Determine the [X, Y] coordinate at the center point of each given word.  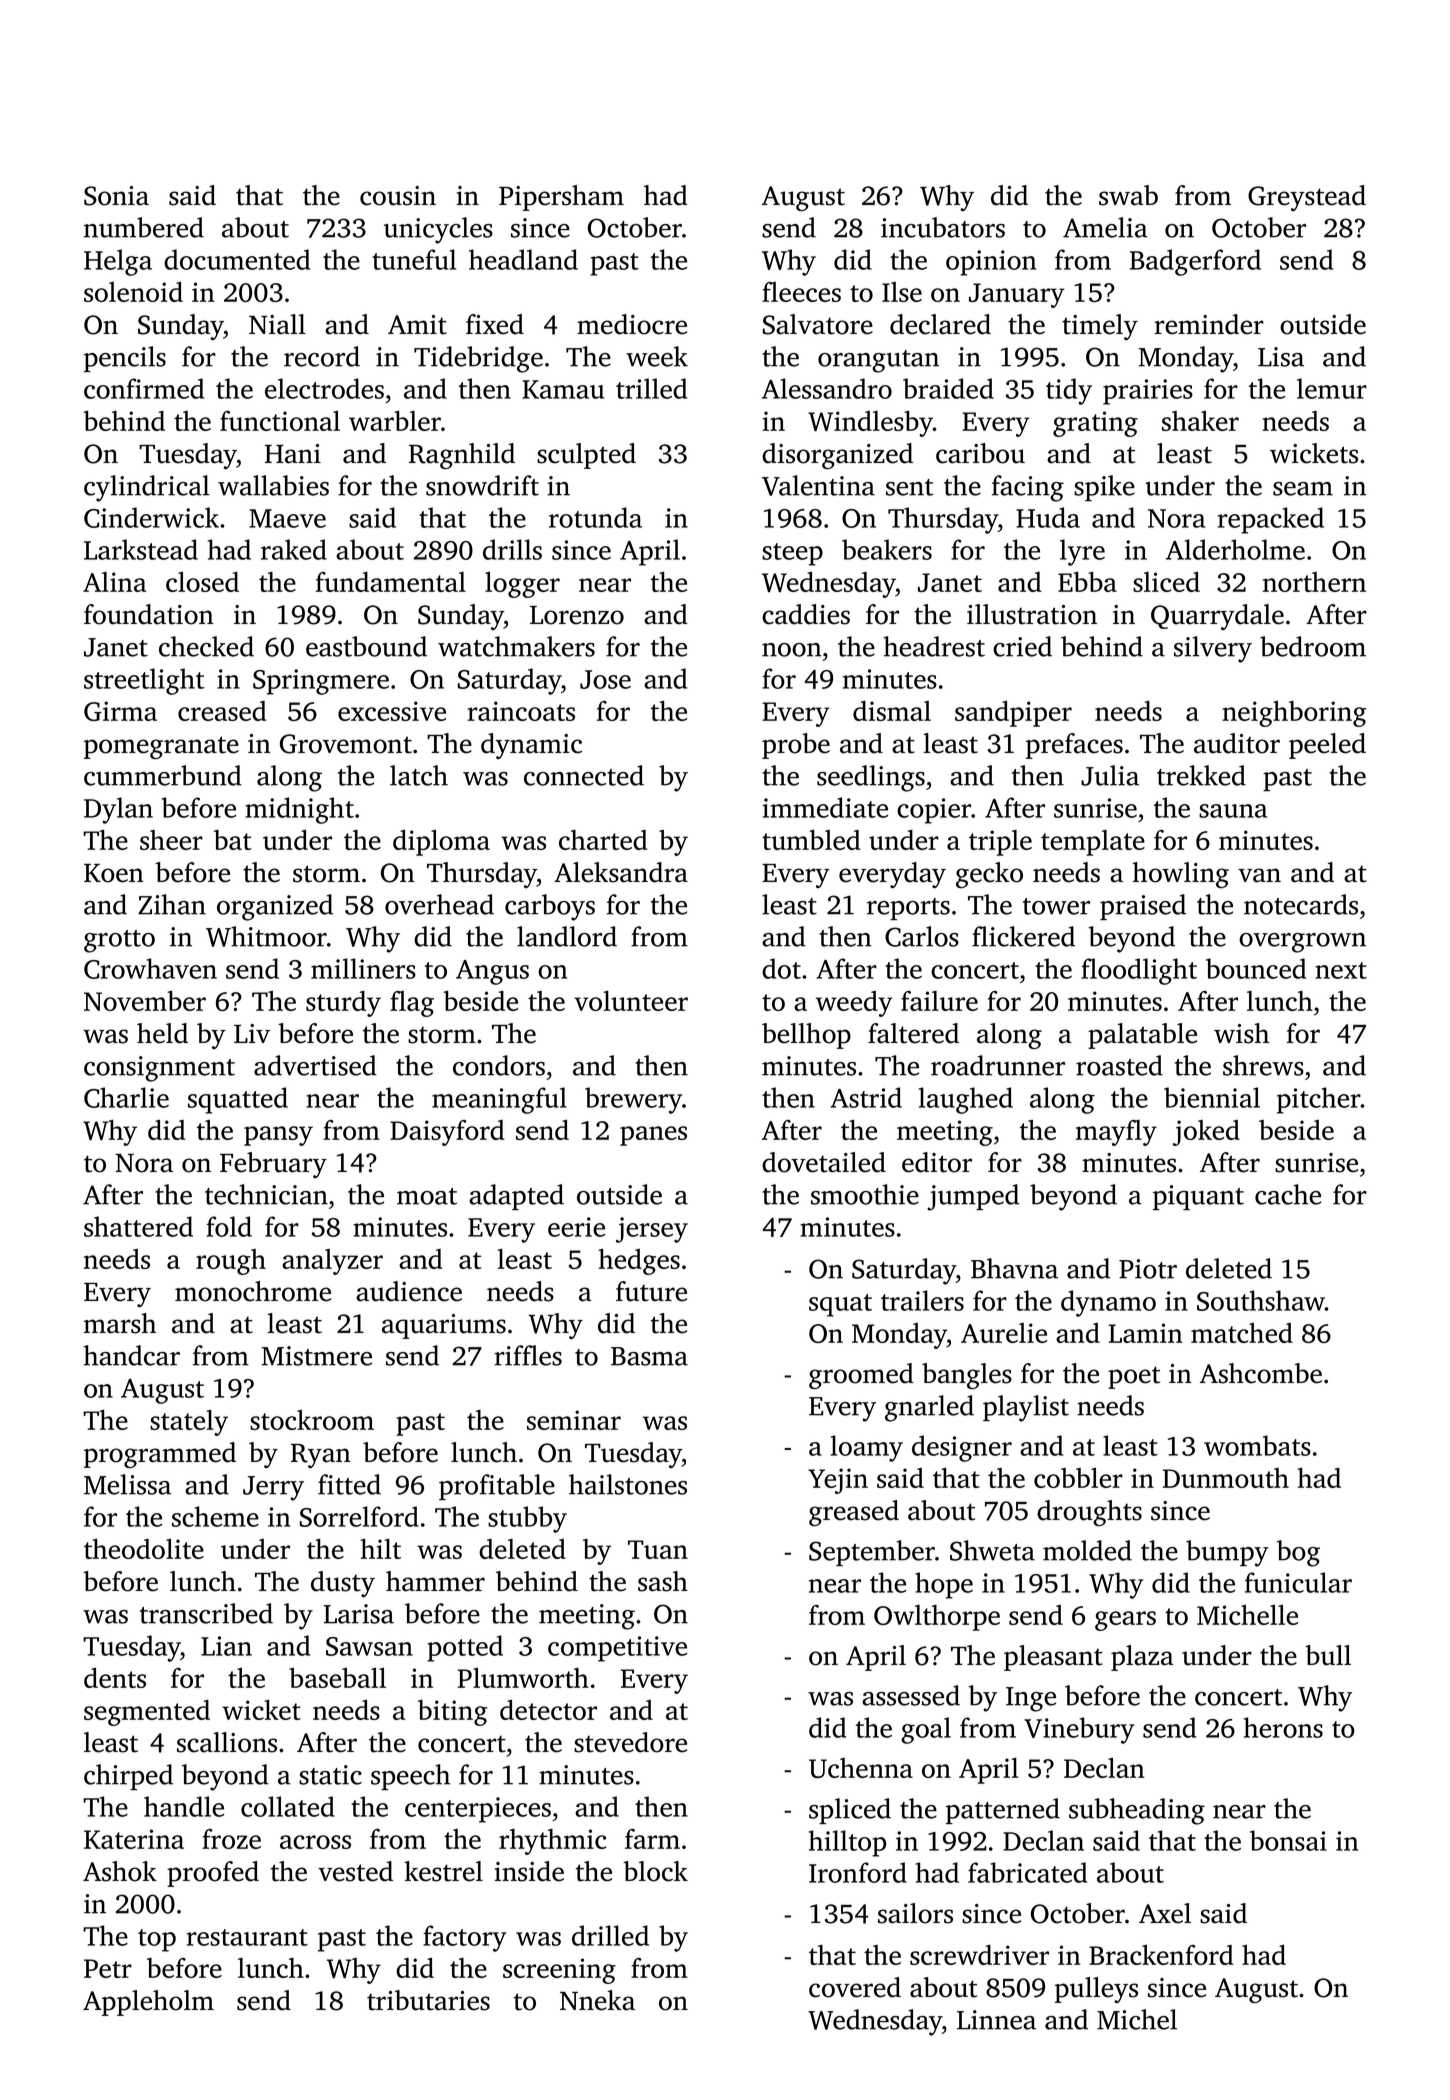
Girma [120, 711]
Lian [226, 1646]
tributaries [428, 2000]
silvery [1213, 649]
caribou [980, 453]
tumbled [811, 840]
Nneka [597, 2000]
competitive [617, 1649]
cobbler [1078, 1478]
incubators [943, 227]
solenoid [133, 292]
